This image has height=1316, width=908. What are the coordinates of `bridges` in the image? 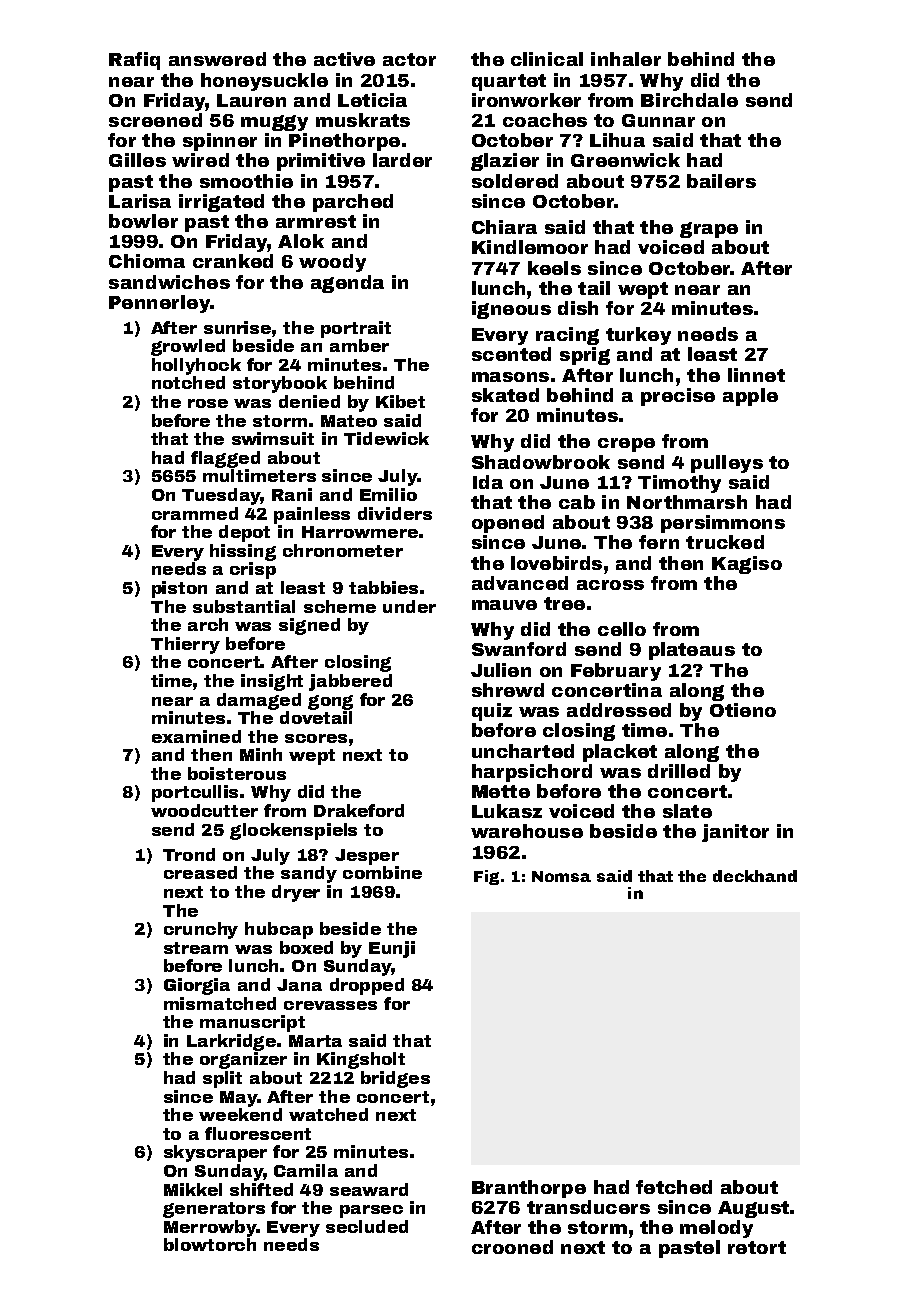 It's located at (395, 1079).
